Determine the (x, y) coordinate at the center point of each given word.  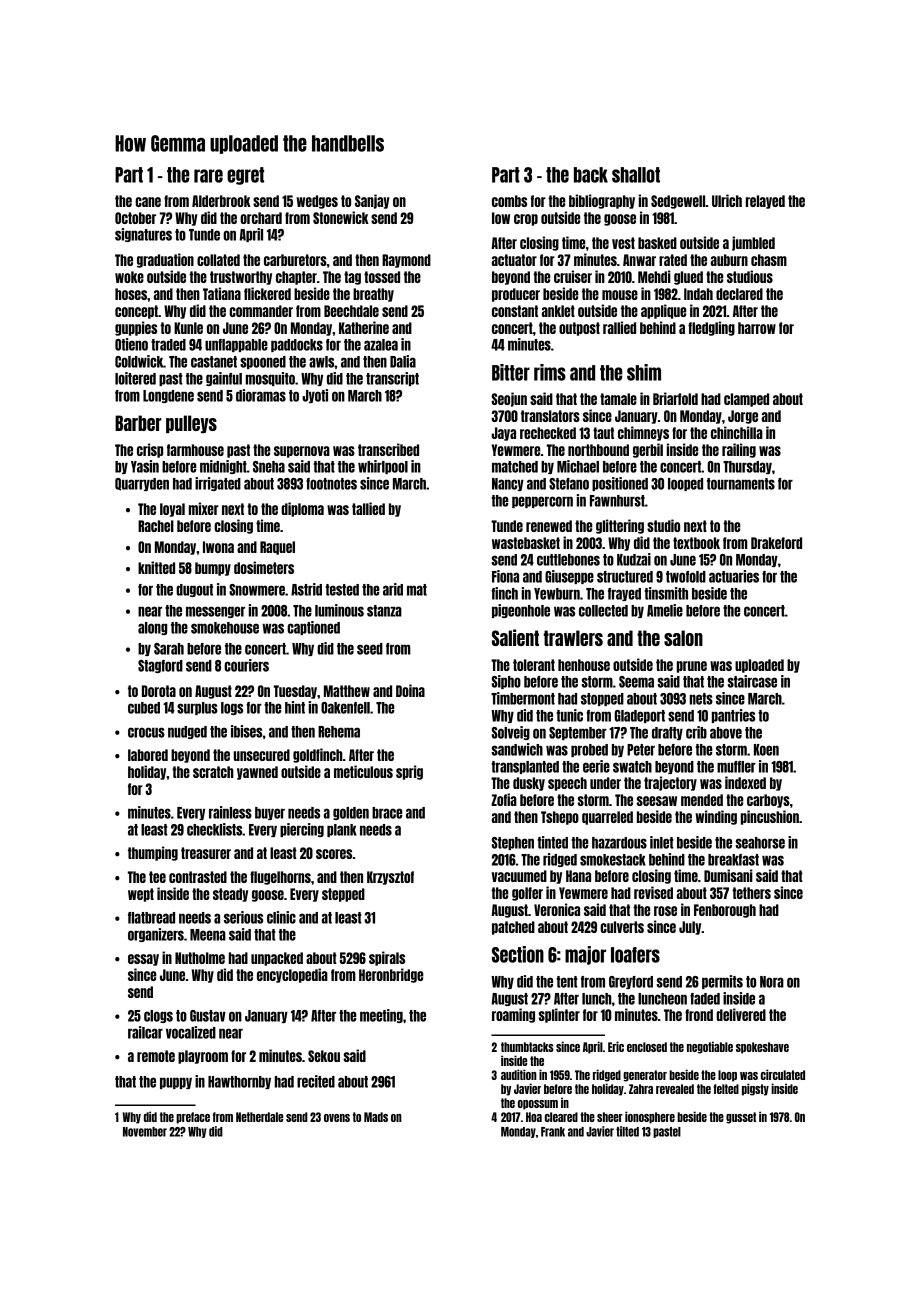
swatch (632, 767)
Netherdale (259, 1117)
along (152, 628)
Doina (410, 690)
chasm (769, 260)
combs (509, 201)
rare (208, 176)
